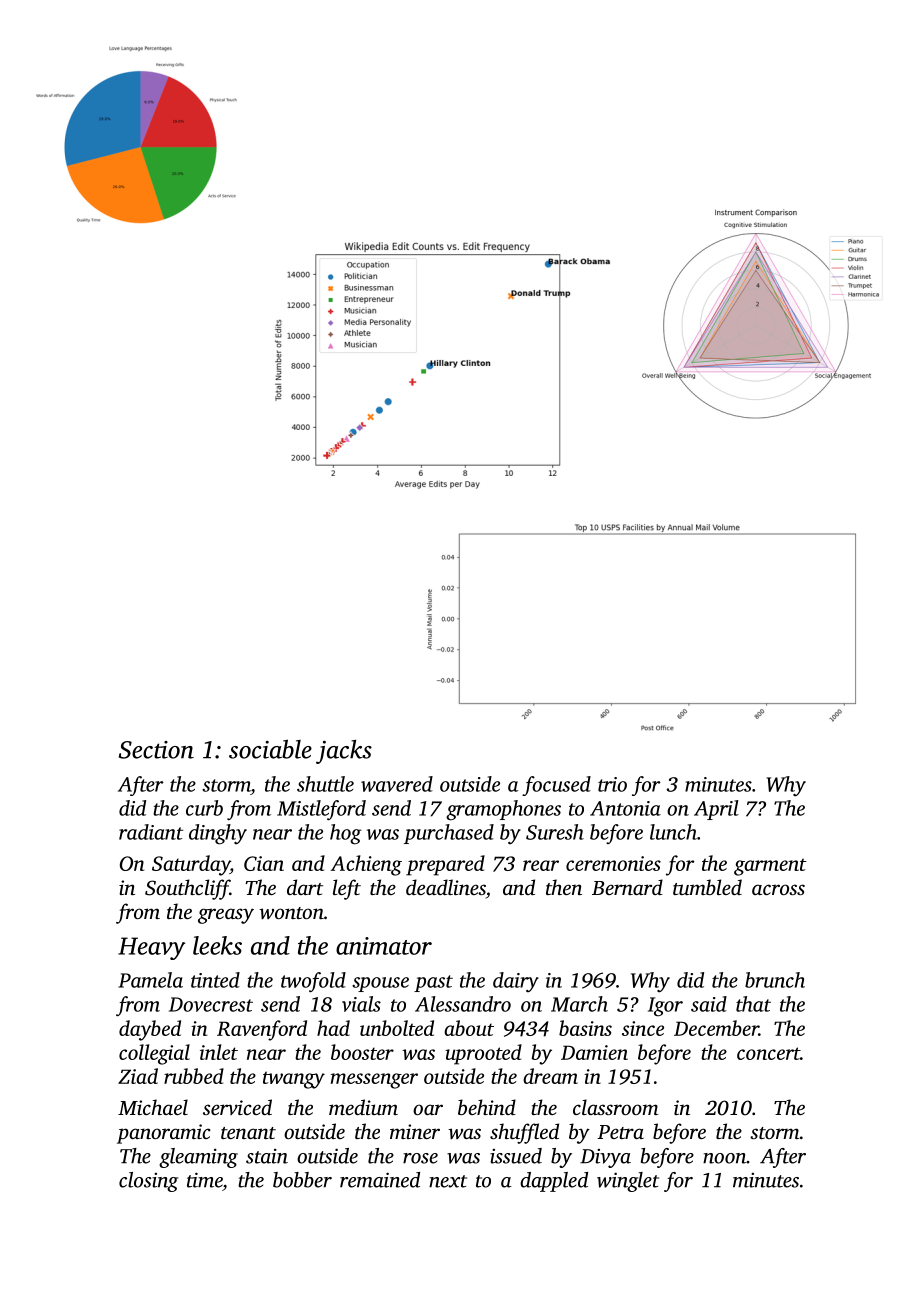 The height and width of the screenshot is (1311, 924). What do you see at coordinates (556, 786) in the screenshot?
I see `focused` at bounding box center [556, 786].
